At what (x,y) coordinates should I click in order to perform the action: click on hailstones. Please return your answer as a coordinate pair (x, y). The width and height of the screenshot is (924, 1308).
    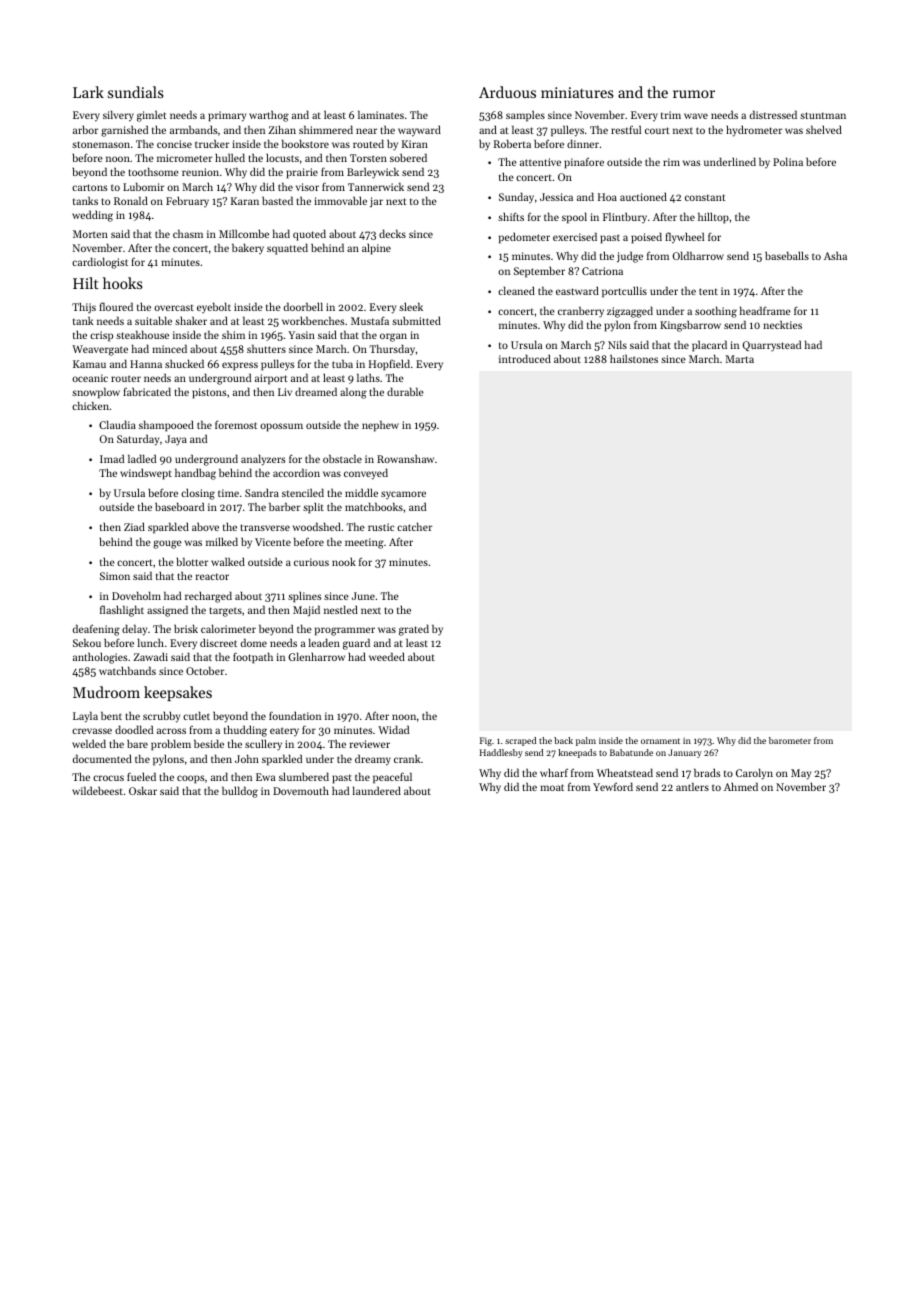
    Looking at the image, I should click on (634, 359).
